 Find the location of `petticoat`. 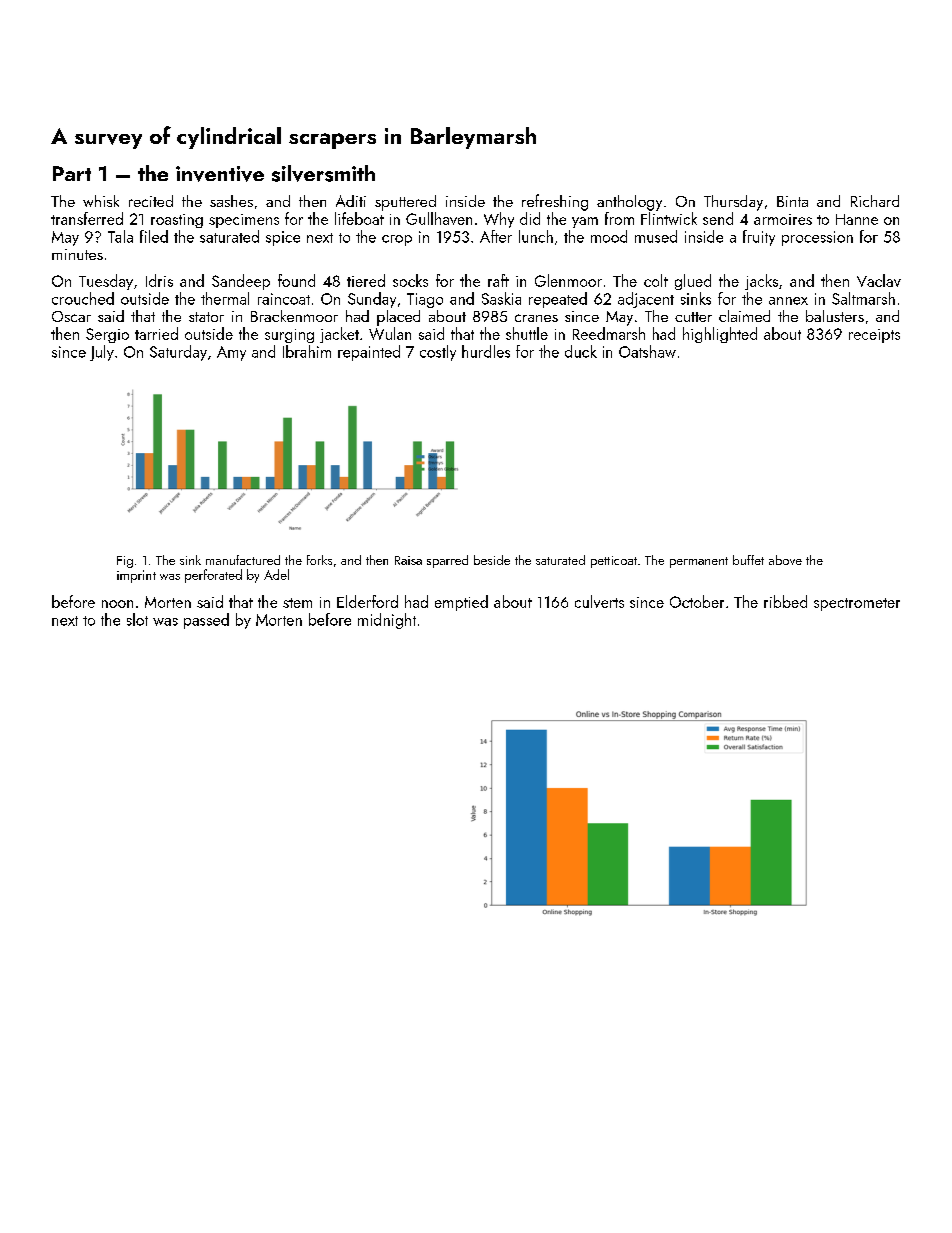

petticoat is located at coordinates (614, 562).
